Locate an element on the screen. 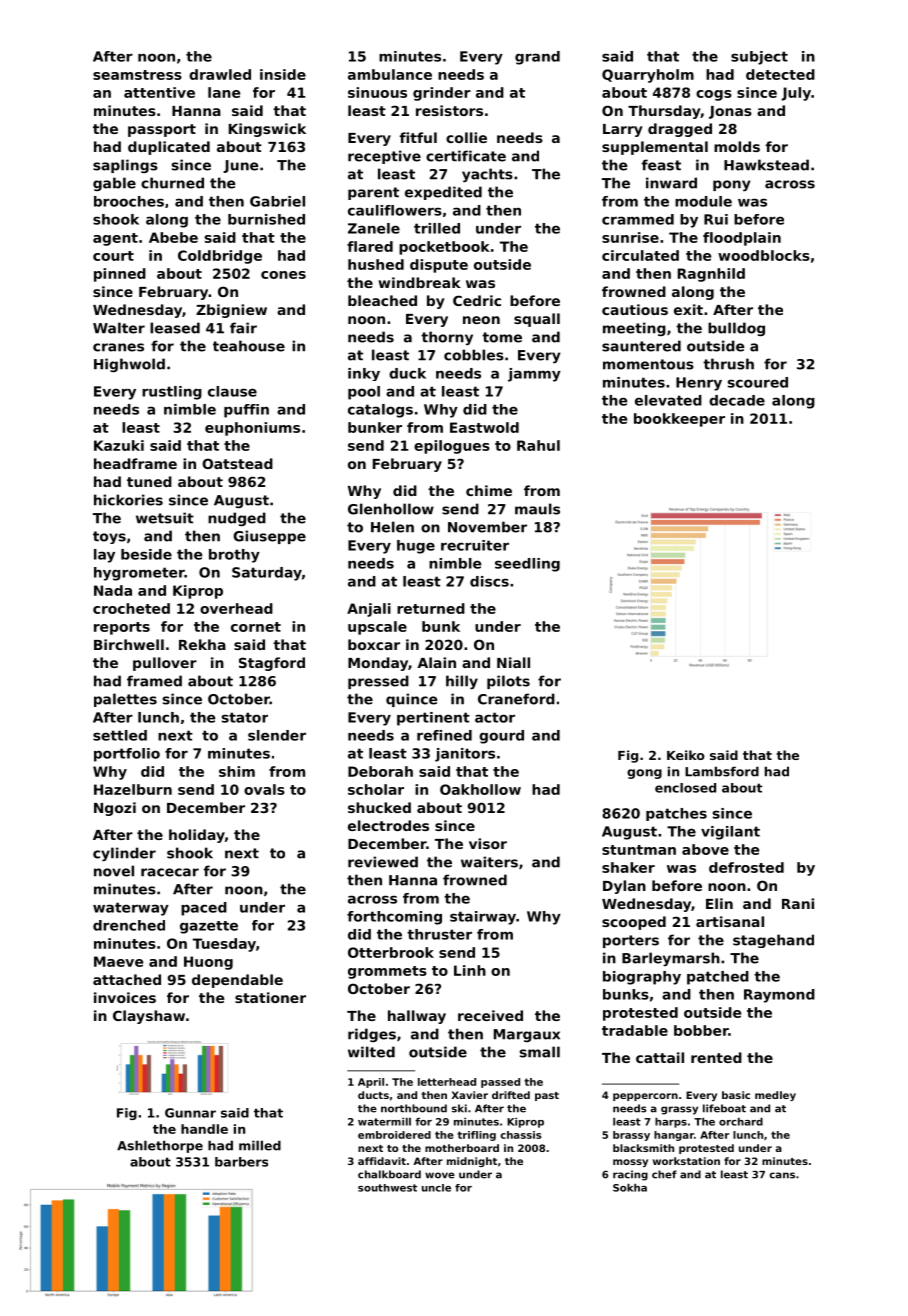 The width and height of the screenshot is (908, 1316). Ashlethorpe is located at coordinates (160, 1146).
